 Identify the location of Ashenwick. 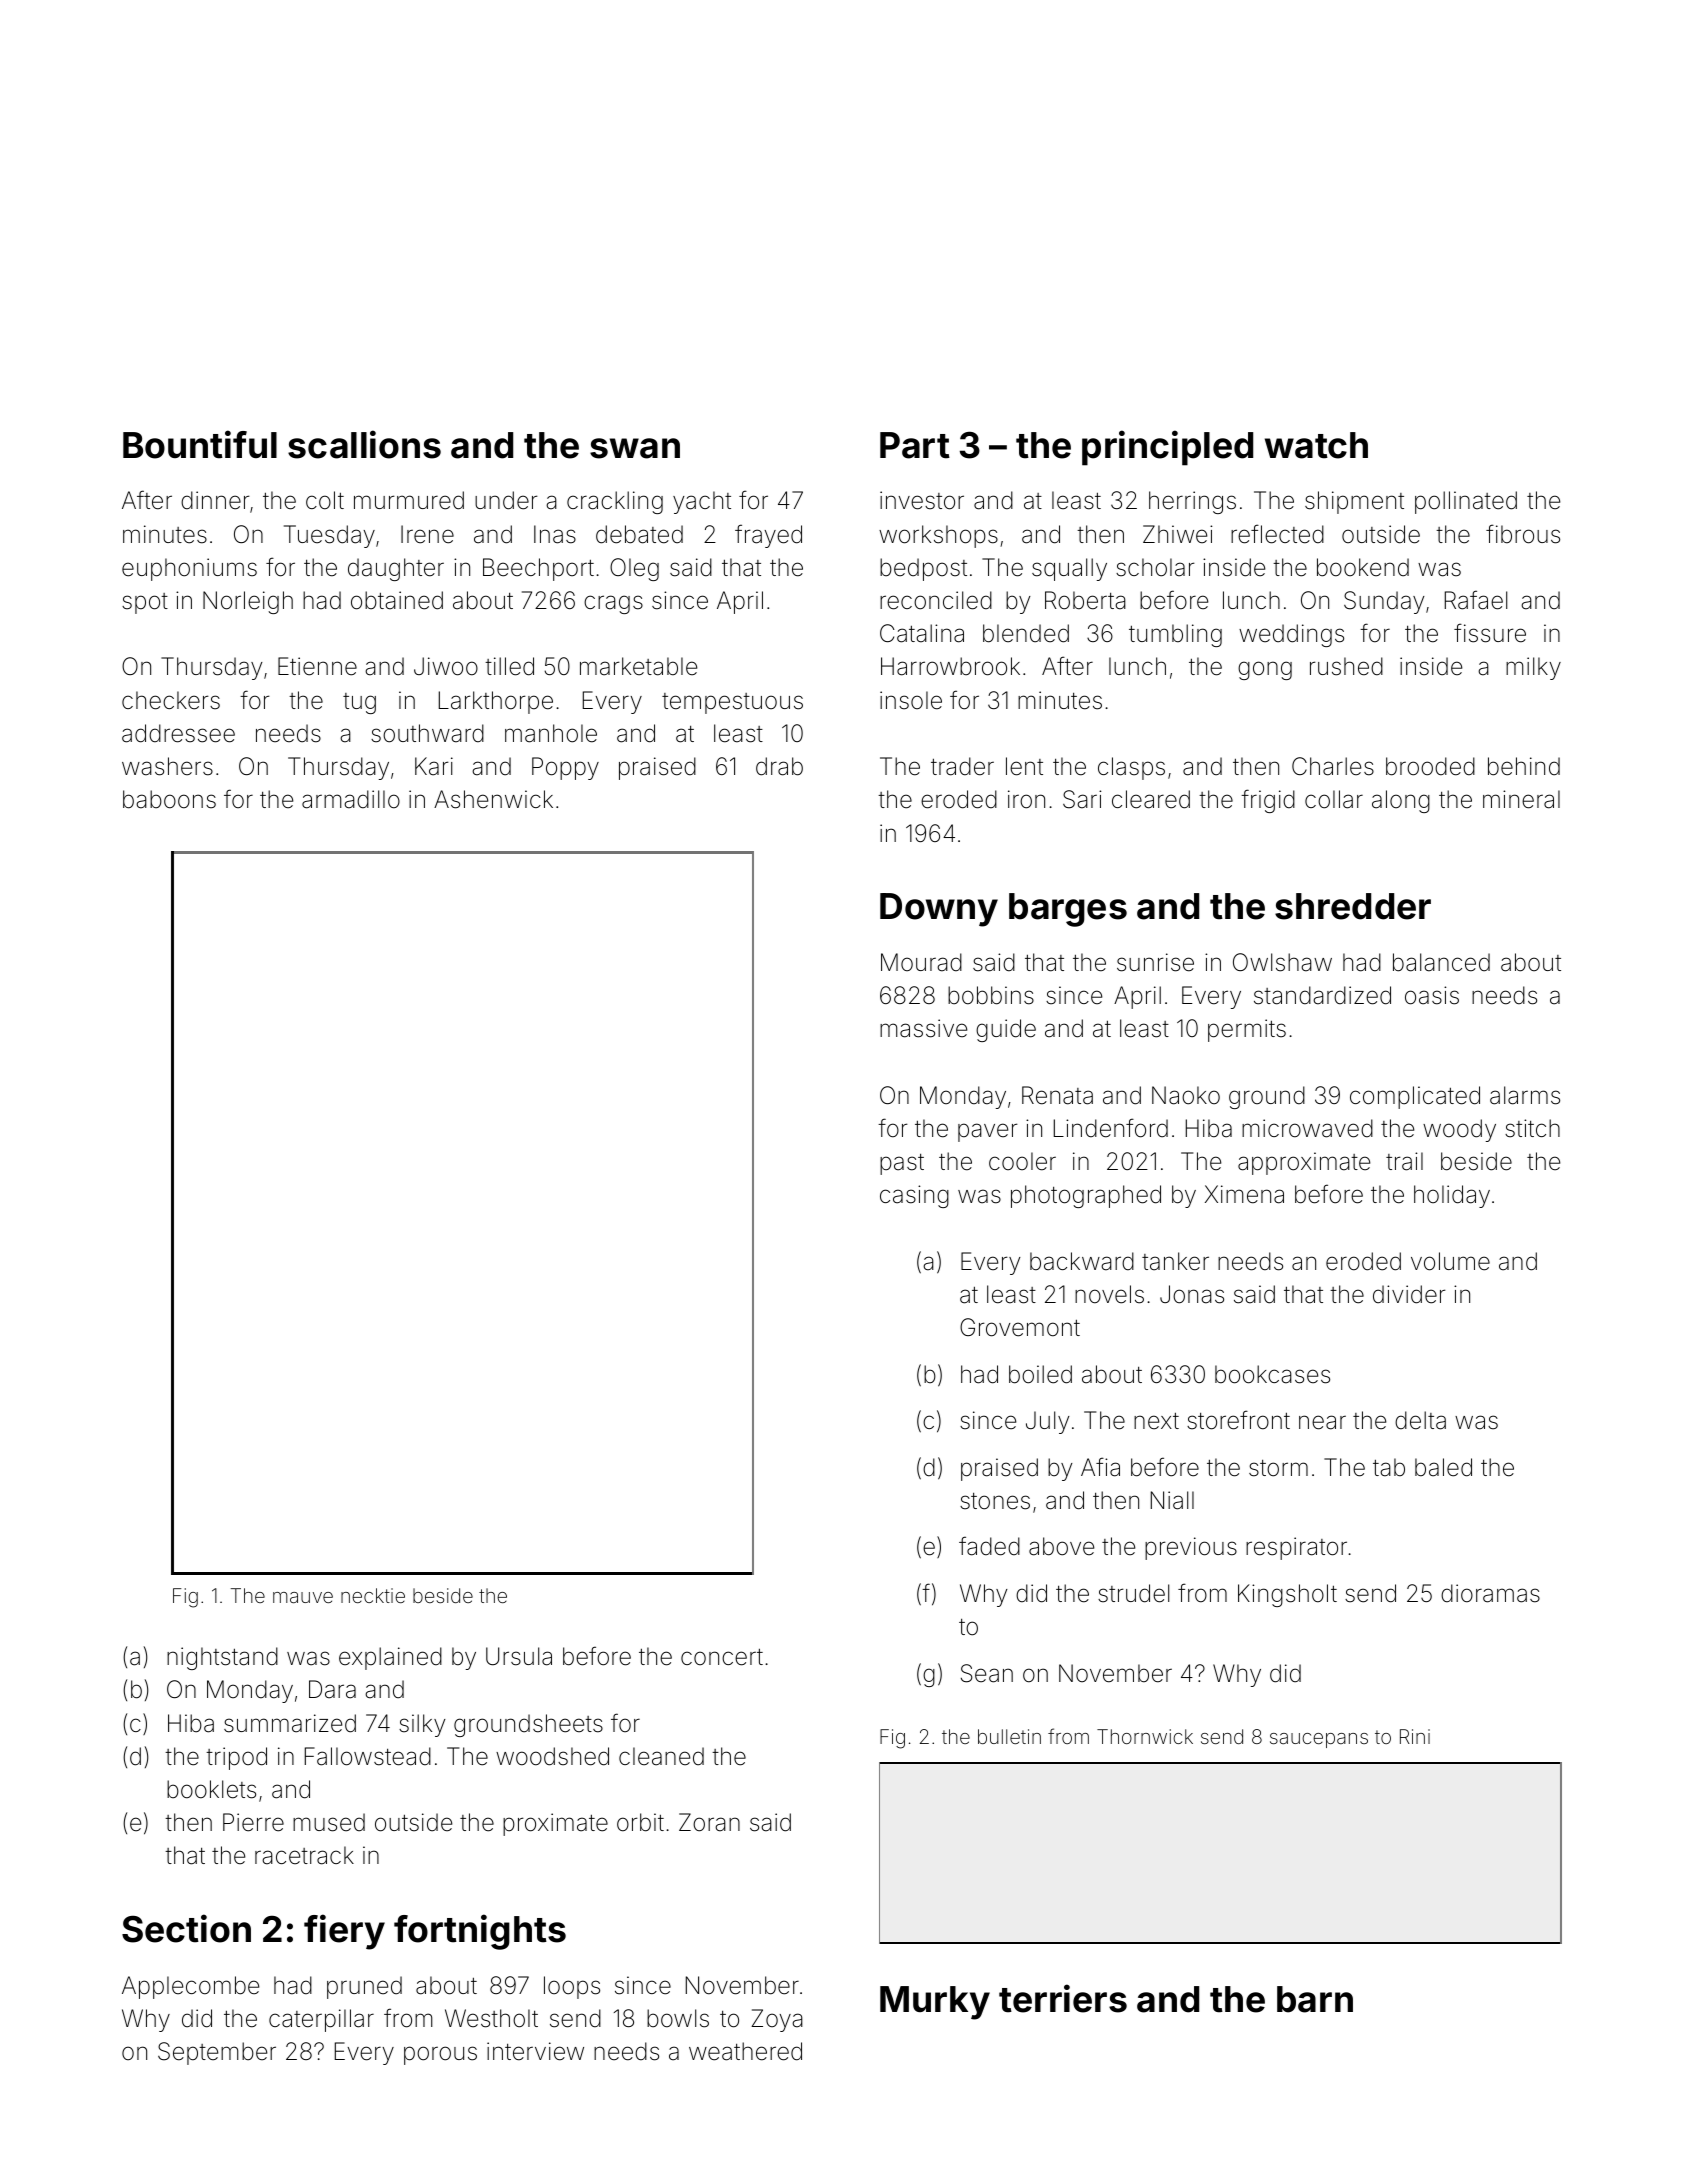
(493, 799).
